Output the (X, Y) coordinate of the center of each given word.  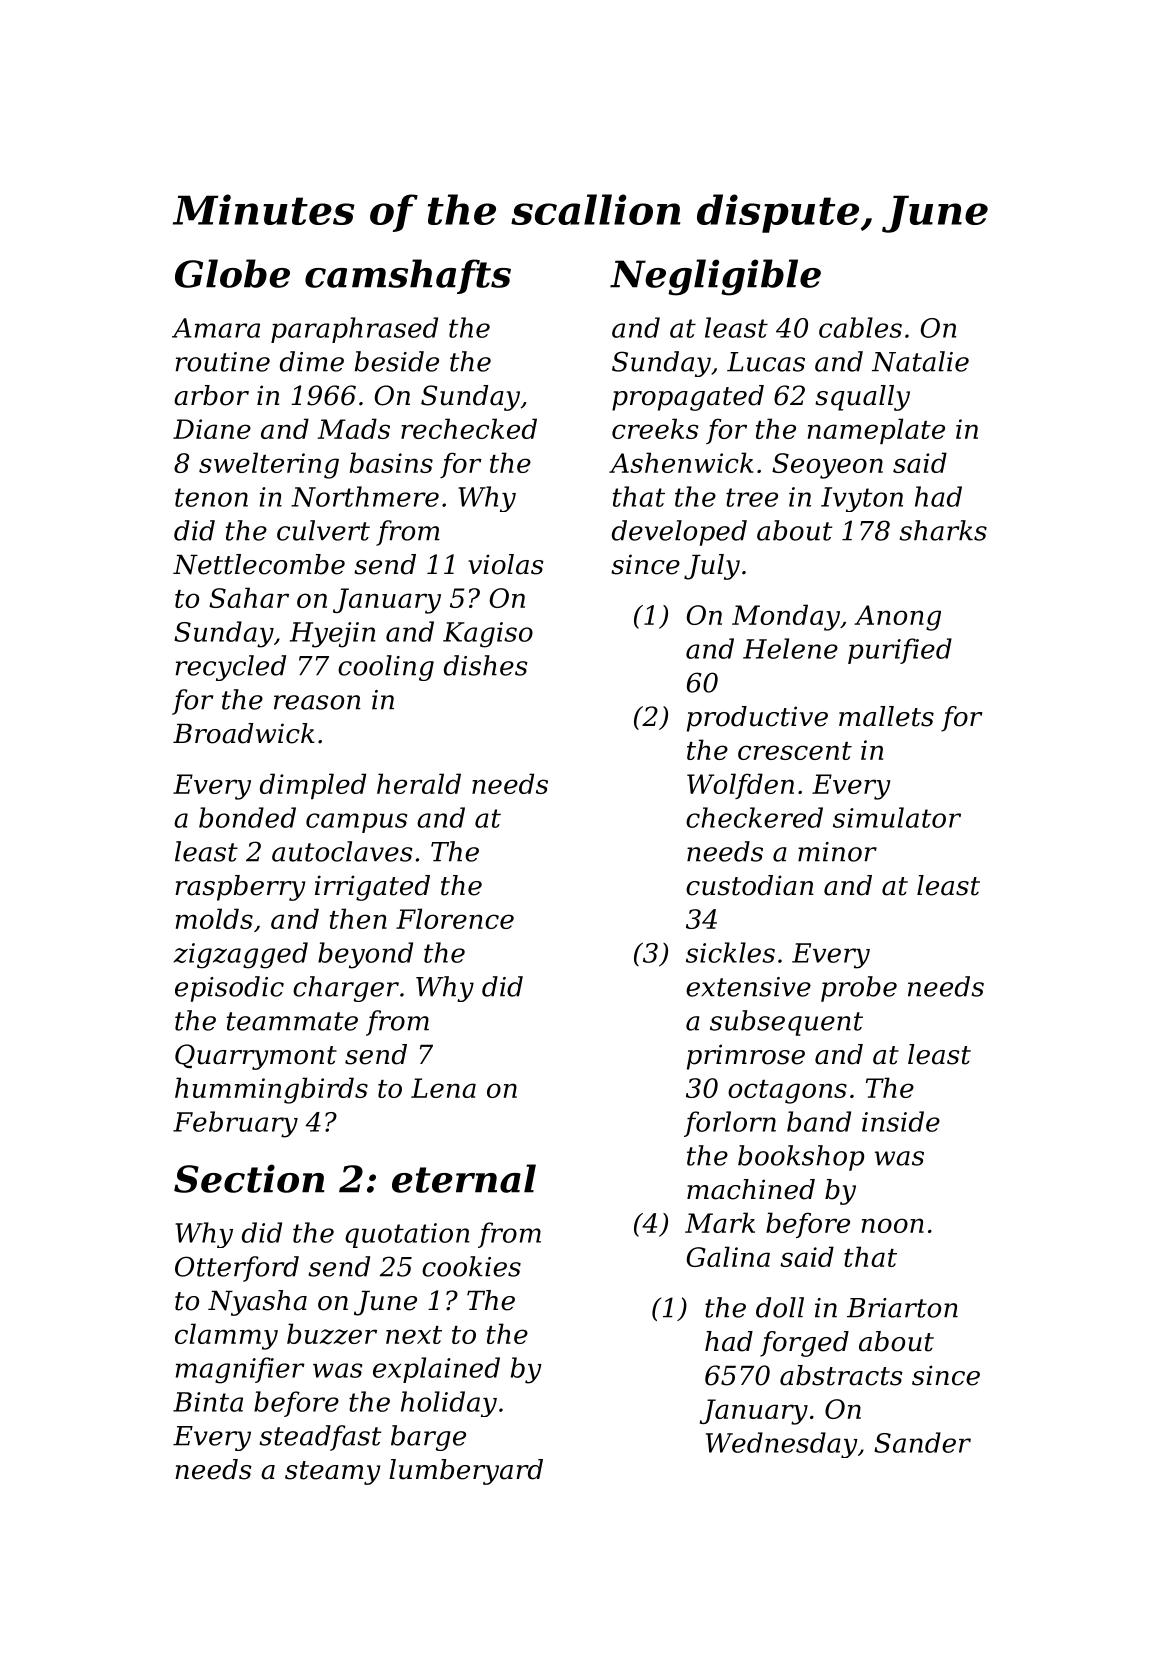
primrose (746, 1057)
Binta (208, 1402)
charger (346, 989)
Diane (212, 429)
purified (900, 651)
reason (317, 702)
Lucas (766, 362)
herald (419, 783)
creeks (655, 428)
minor (837, 852)
